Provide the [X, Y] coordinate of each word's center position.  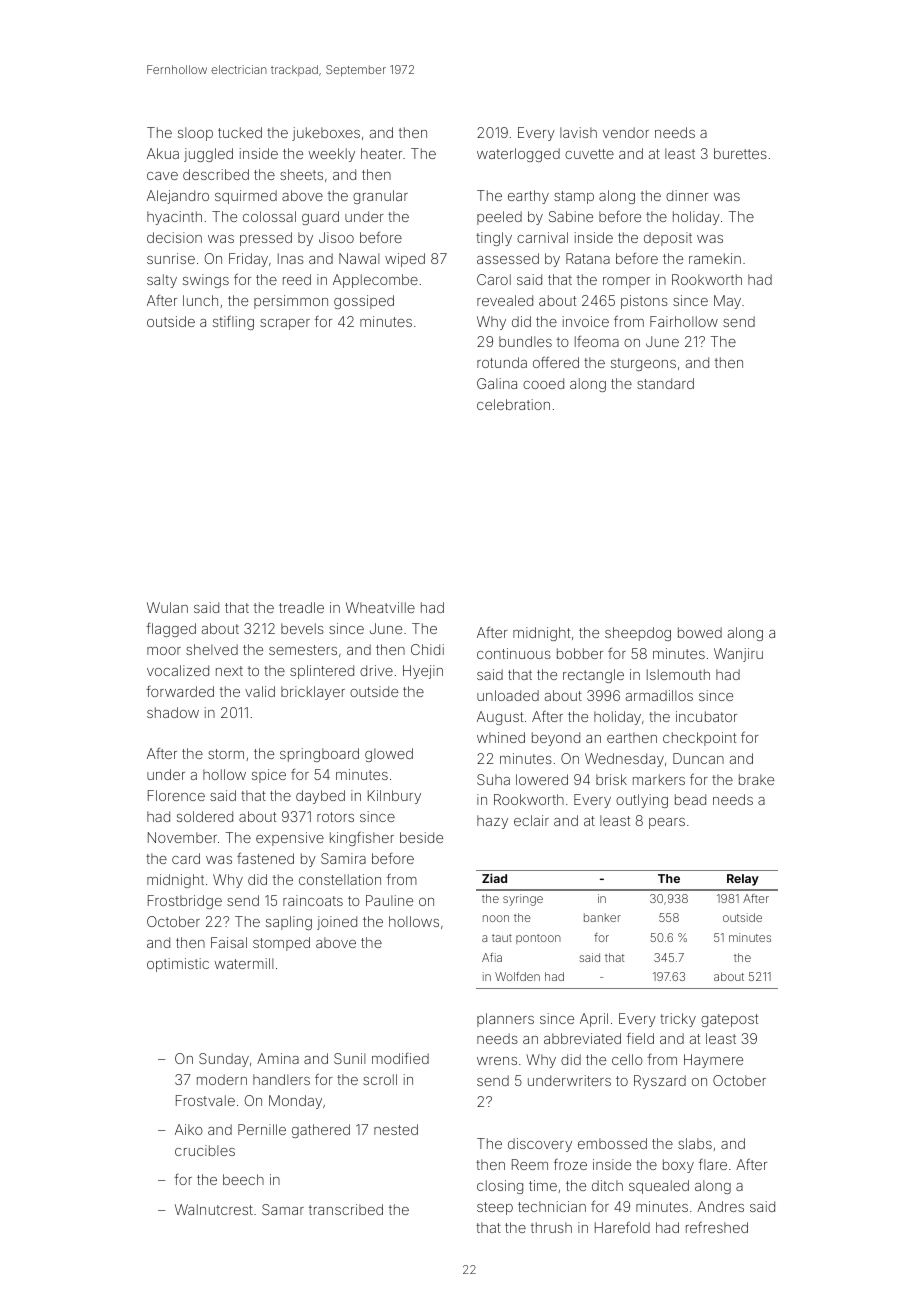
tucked [240, 132]
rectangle [593, 676]
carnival [542, 237]
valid [260, 691]
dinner [687, 195]
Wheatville [380, 607]
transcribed [346, 1209]
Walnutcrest [214, 1209]
